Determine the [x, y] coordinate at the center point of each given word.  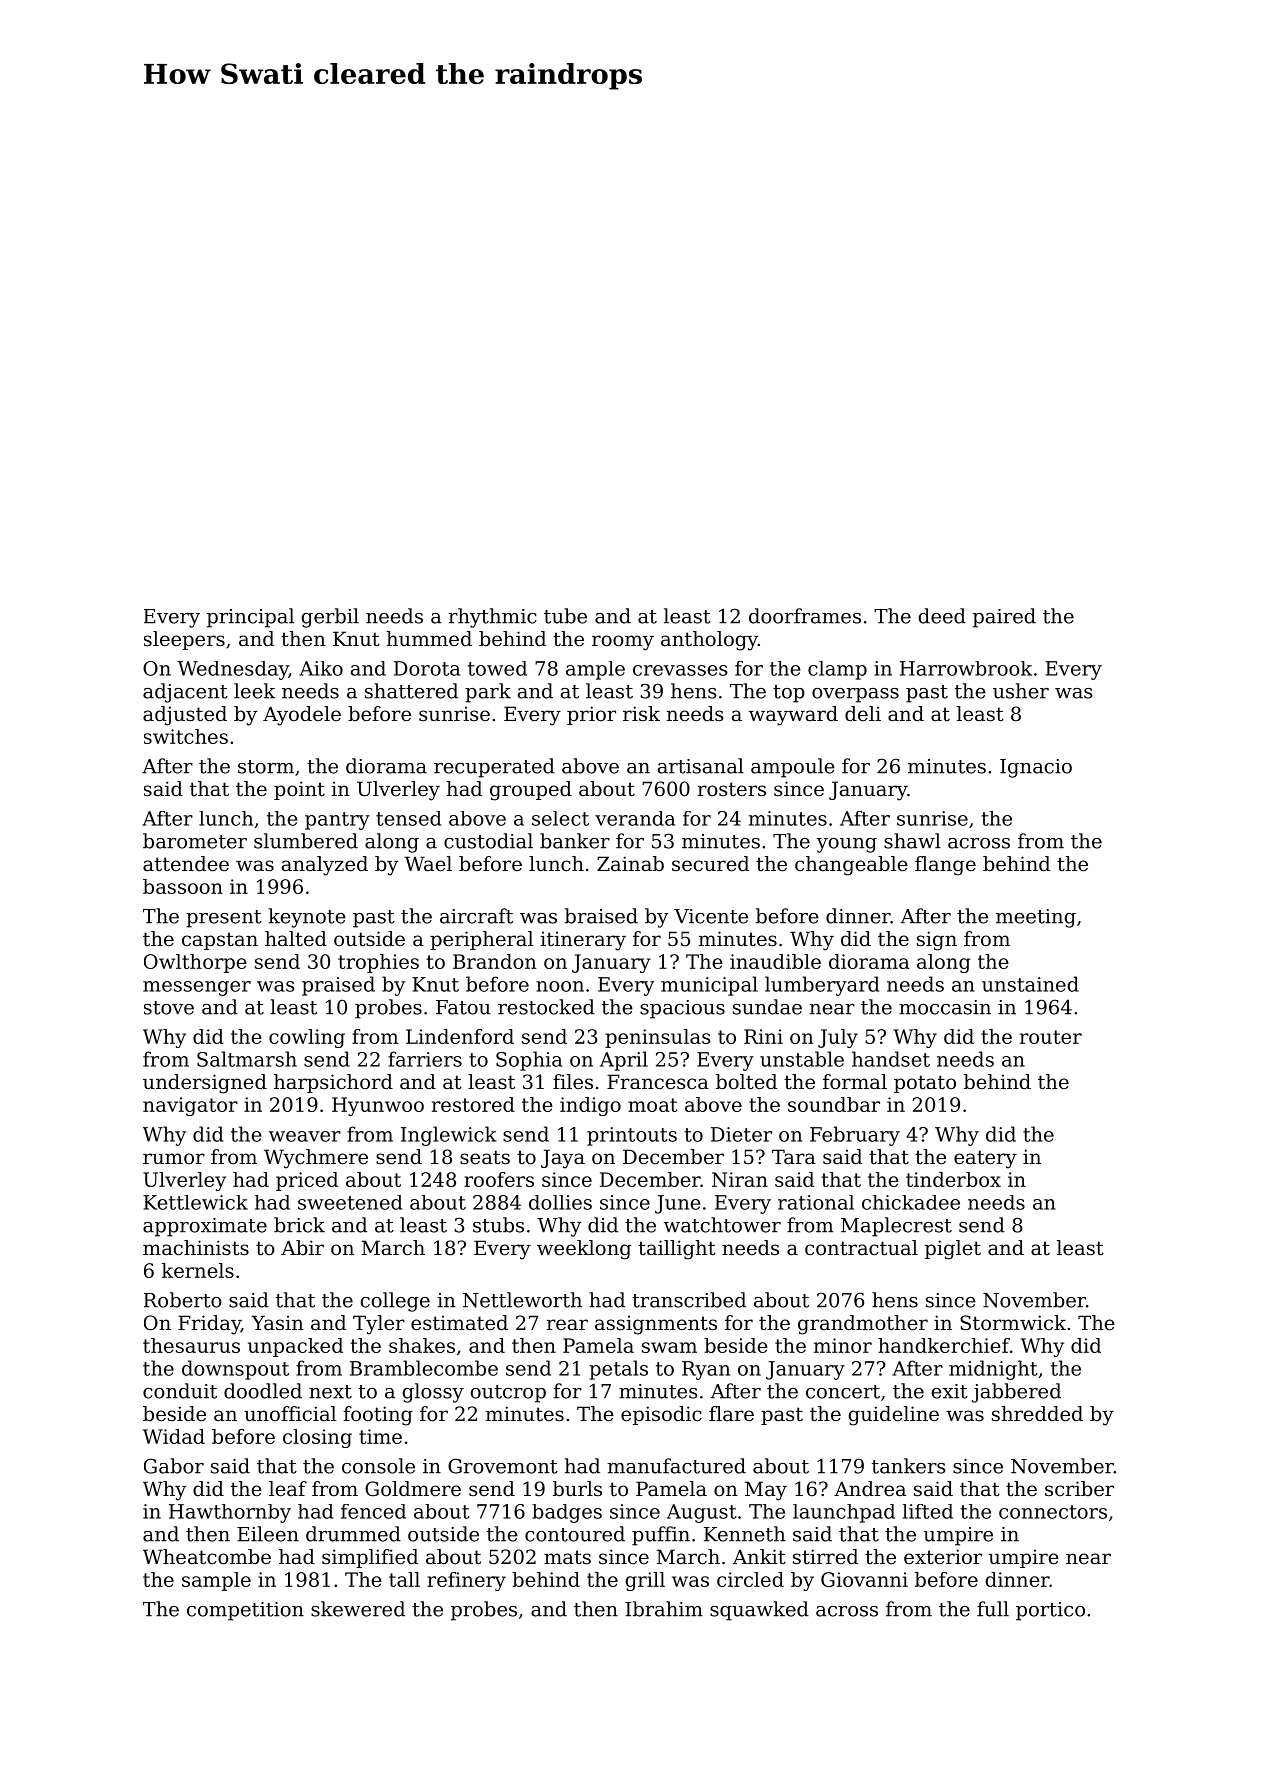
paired [1004, 618]
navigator [190, 1106]
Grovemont [503, 1466]
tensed [408, 818]
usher [1021, 691]
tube [565, 616]
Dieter [741, 1134]
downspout [235, 1370]
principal [250, 618]
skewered [358, 1609]
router [1051, 1037]
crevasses [680, 670]
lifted [927, 1511]
